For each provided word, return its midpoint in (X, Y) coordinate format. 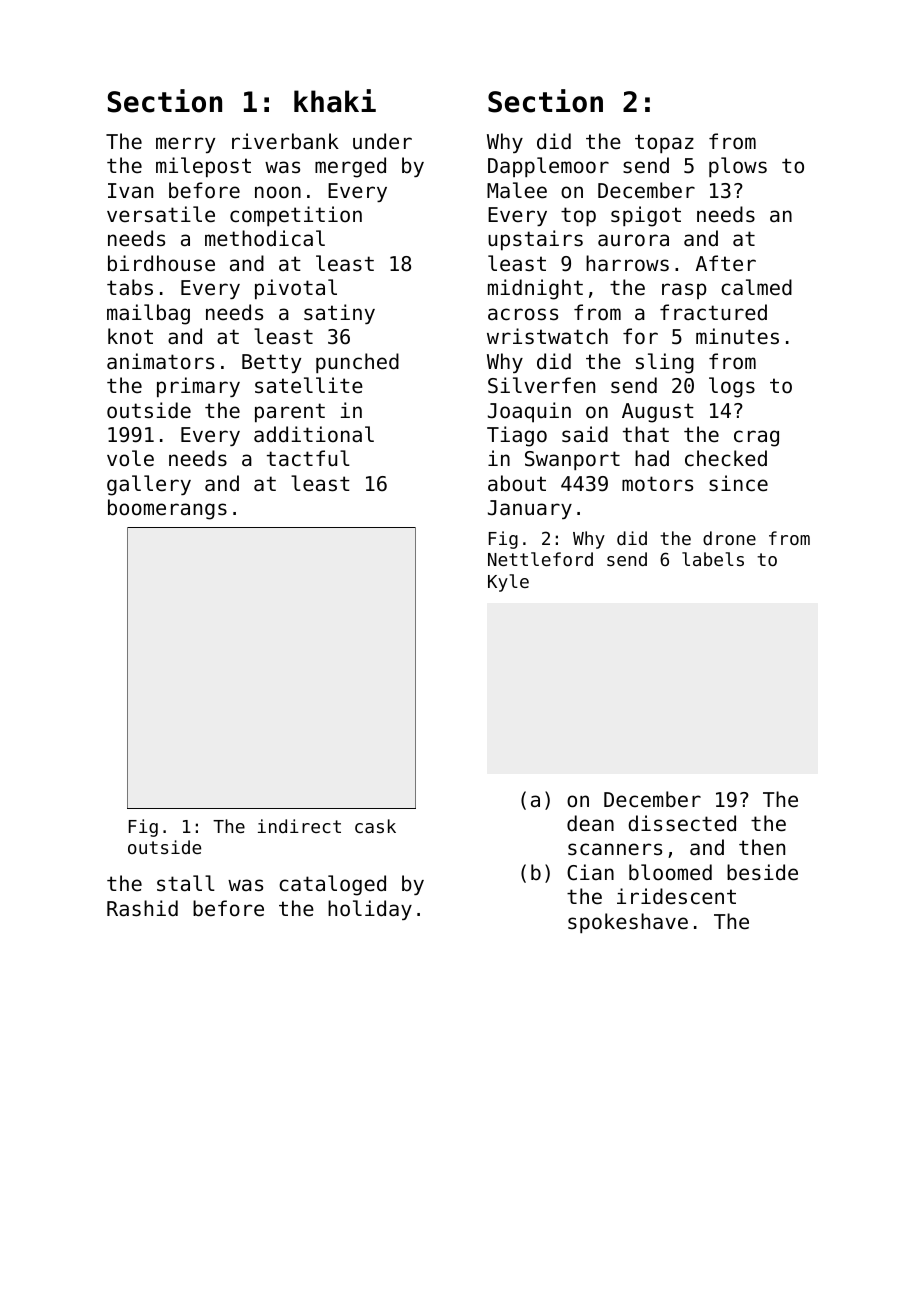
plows (738, 167)
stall (186, 883)
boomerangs (167, 509)
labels (713, 559)
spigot (646, 216)
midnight (535, 289)
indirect (299, 826)
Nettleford (540, 559)
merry (185, 145)
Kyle (508, 583)
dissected (682, 823)
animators (160, 361)
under (382, 141)
